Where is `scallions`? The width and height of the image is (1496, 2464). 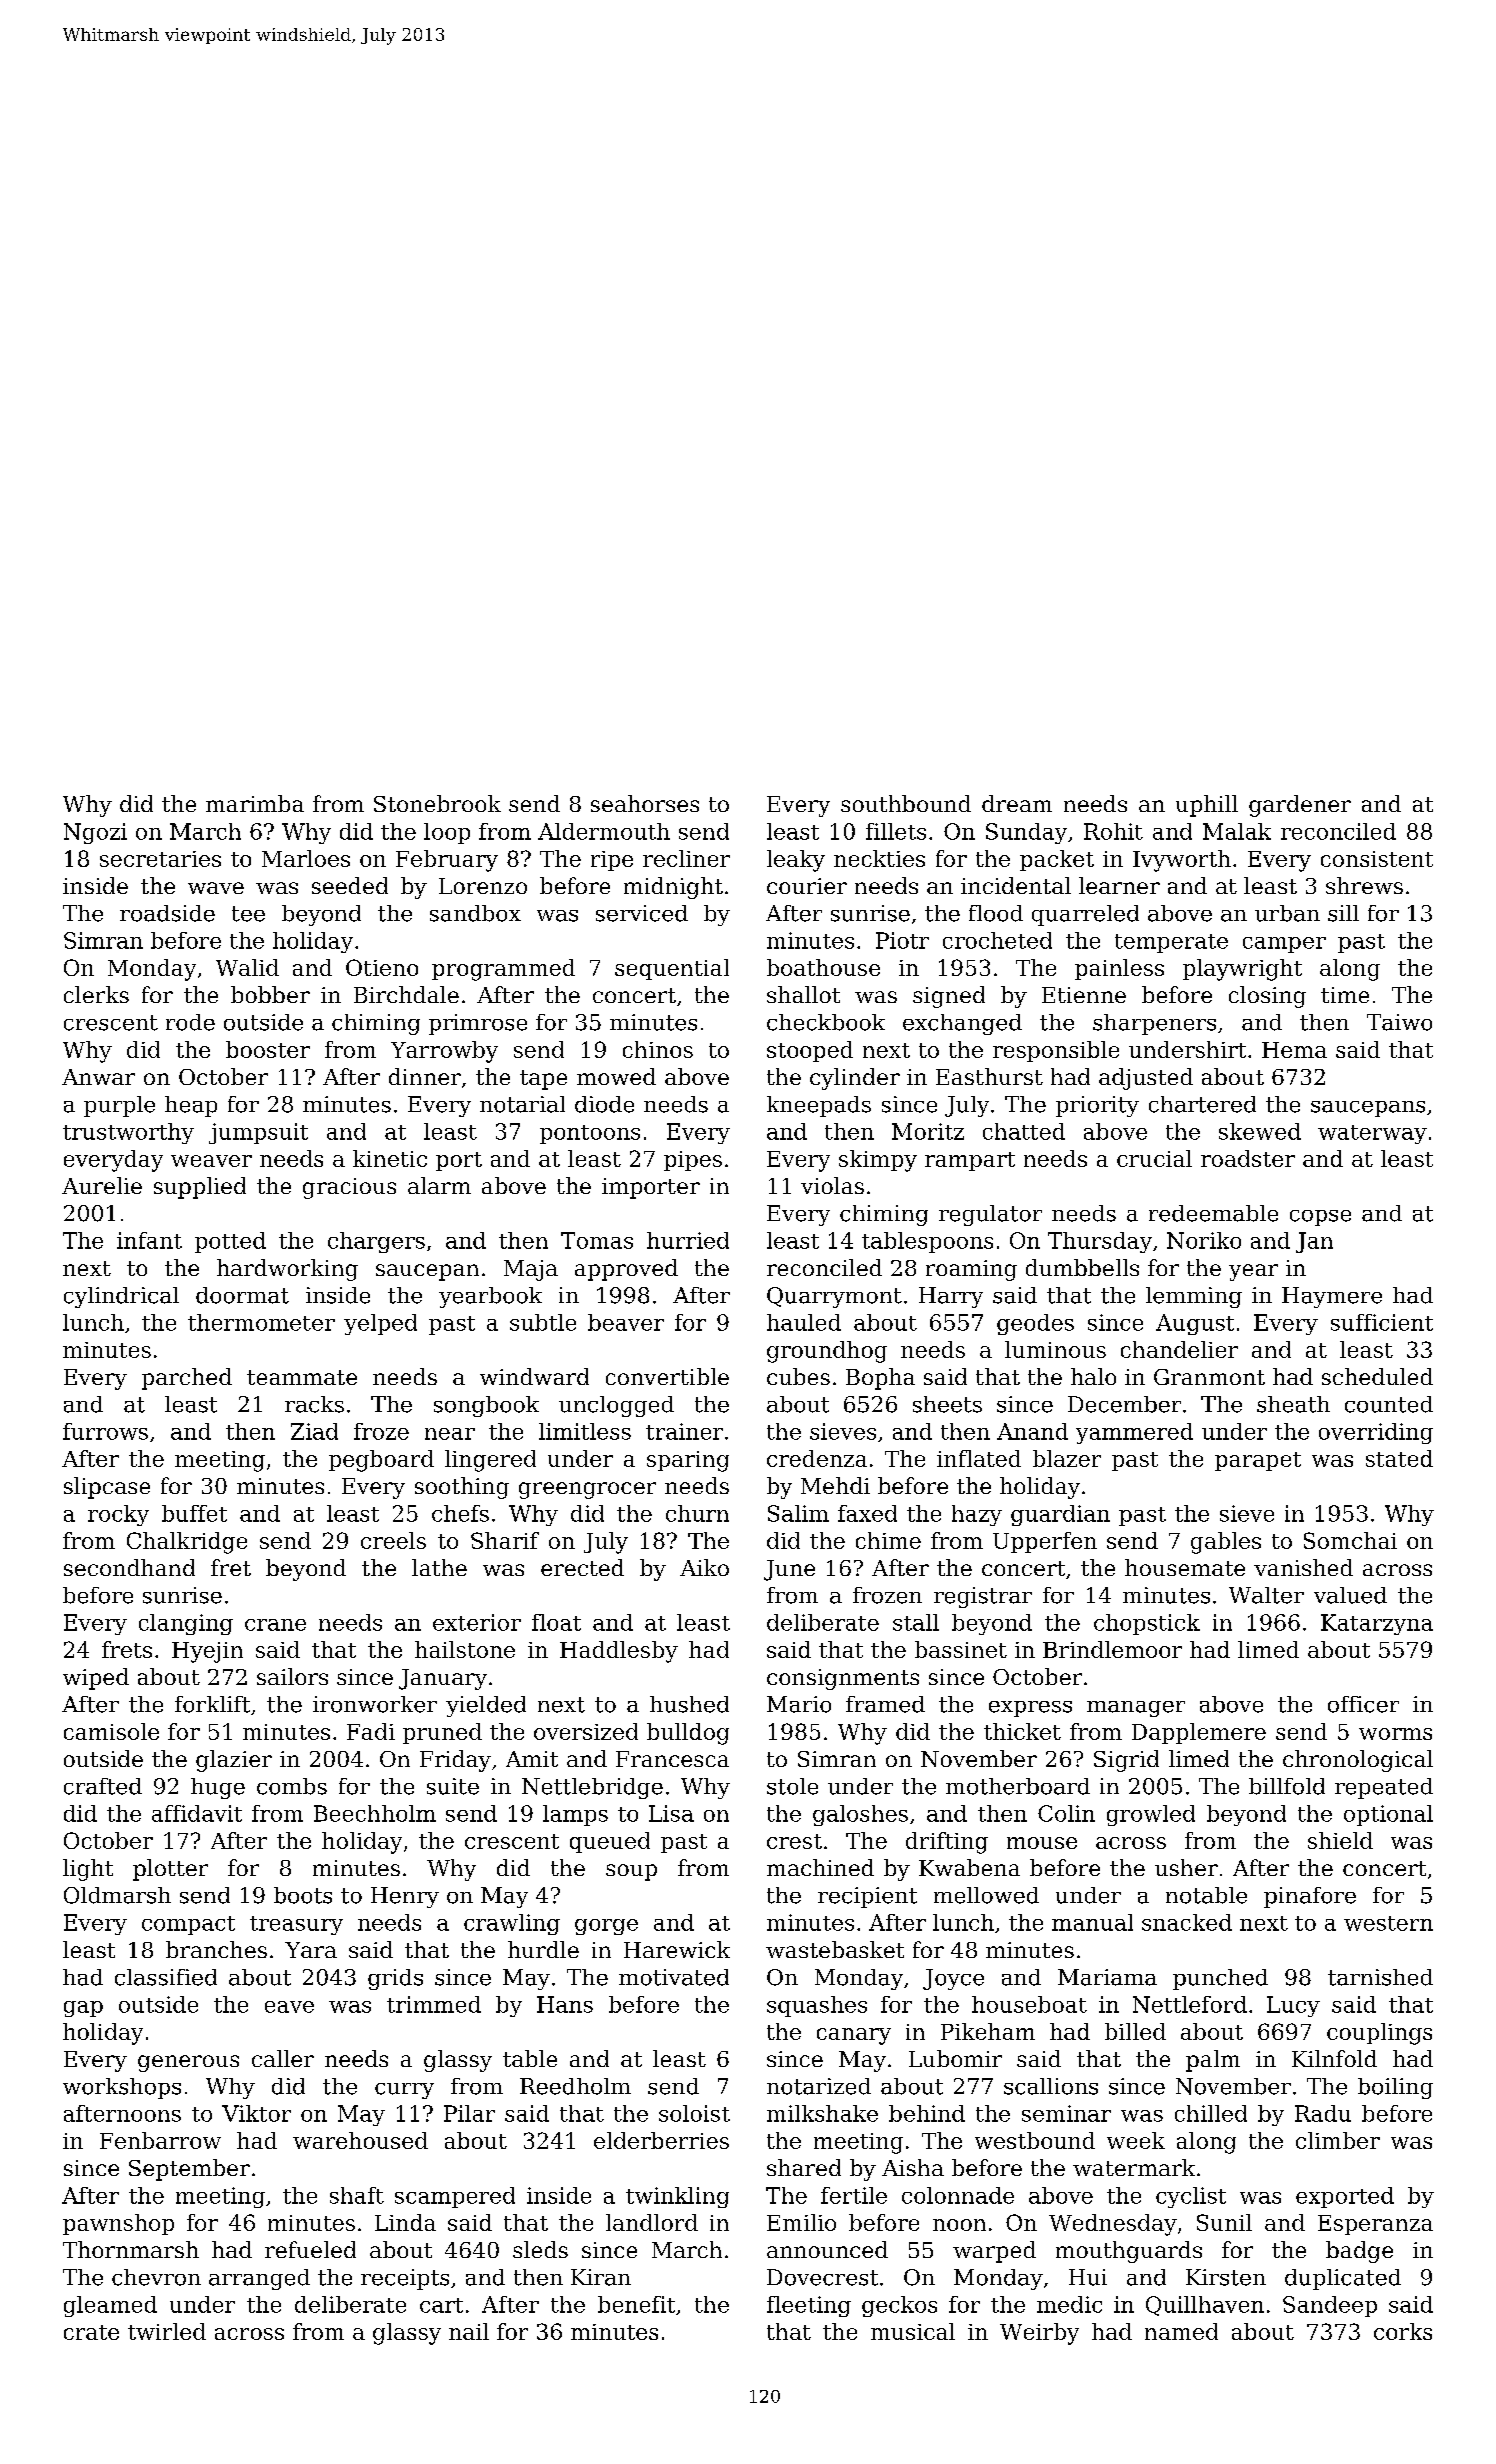 scallions is located at coordinates (1051, 2086).
